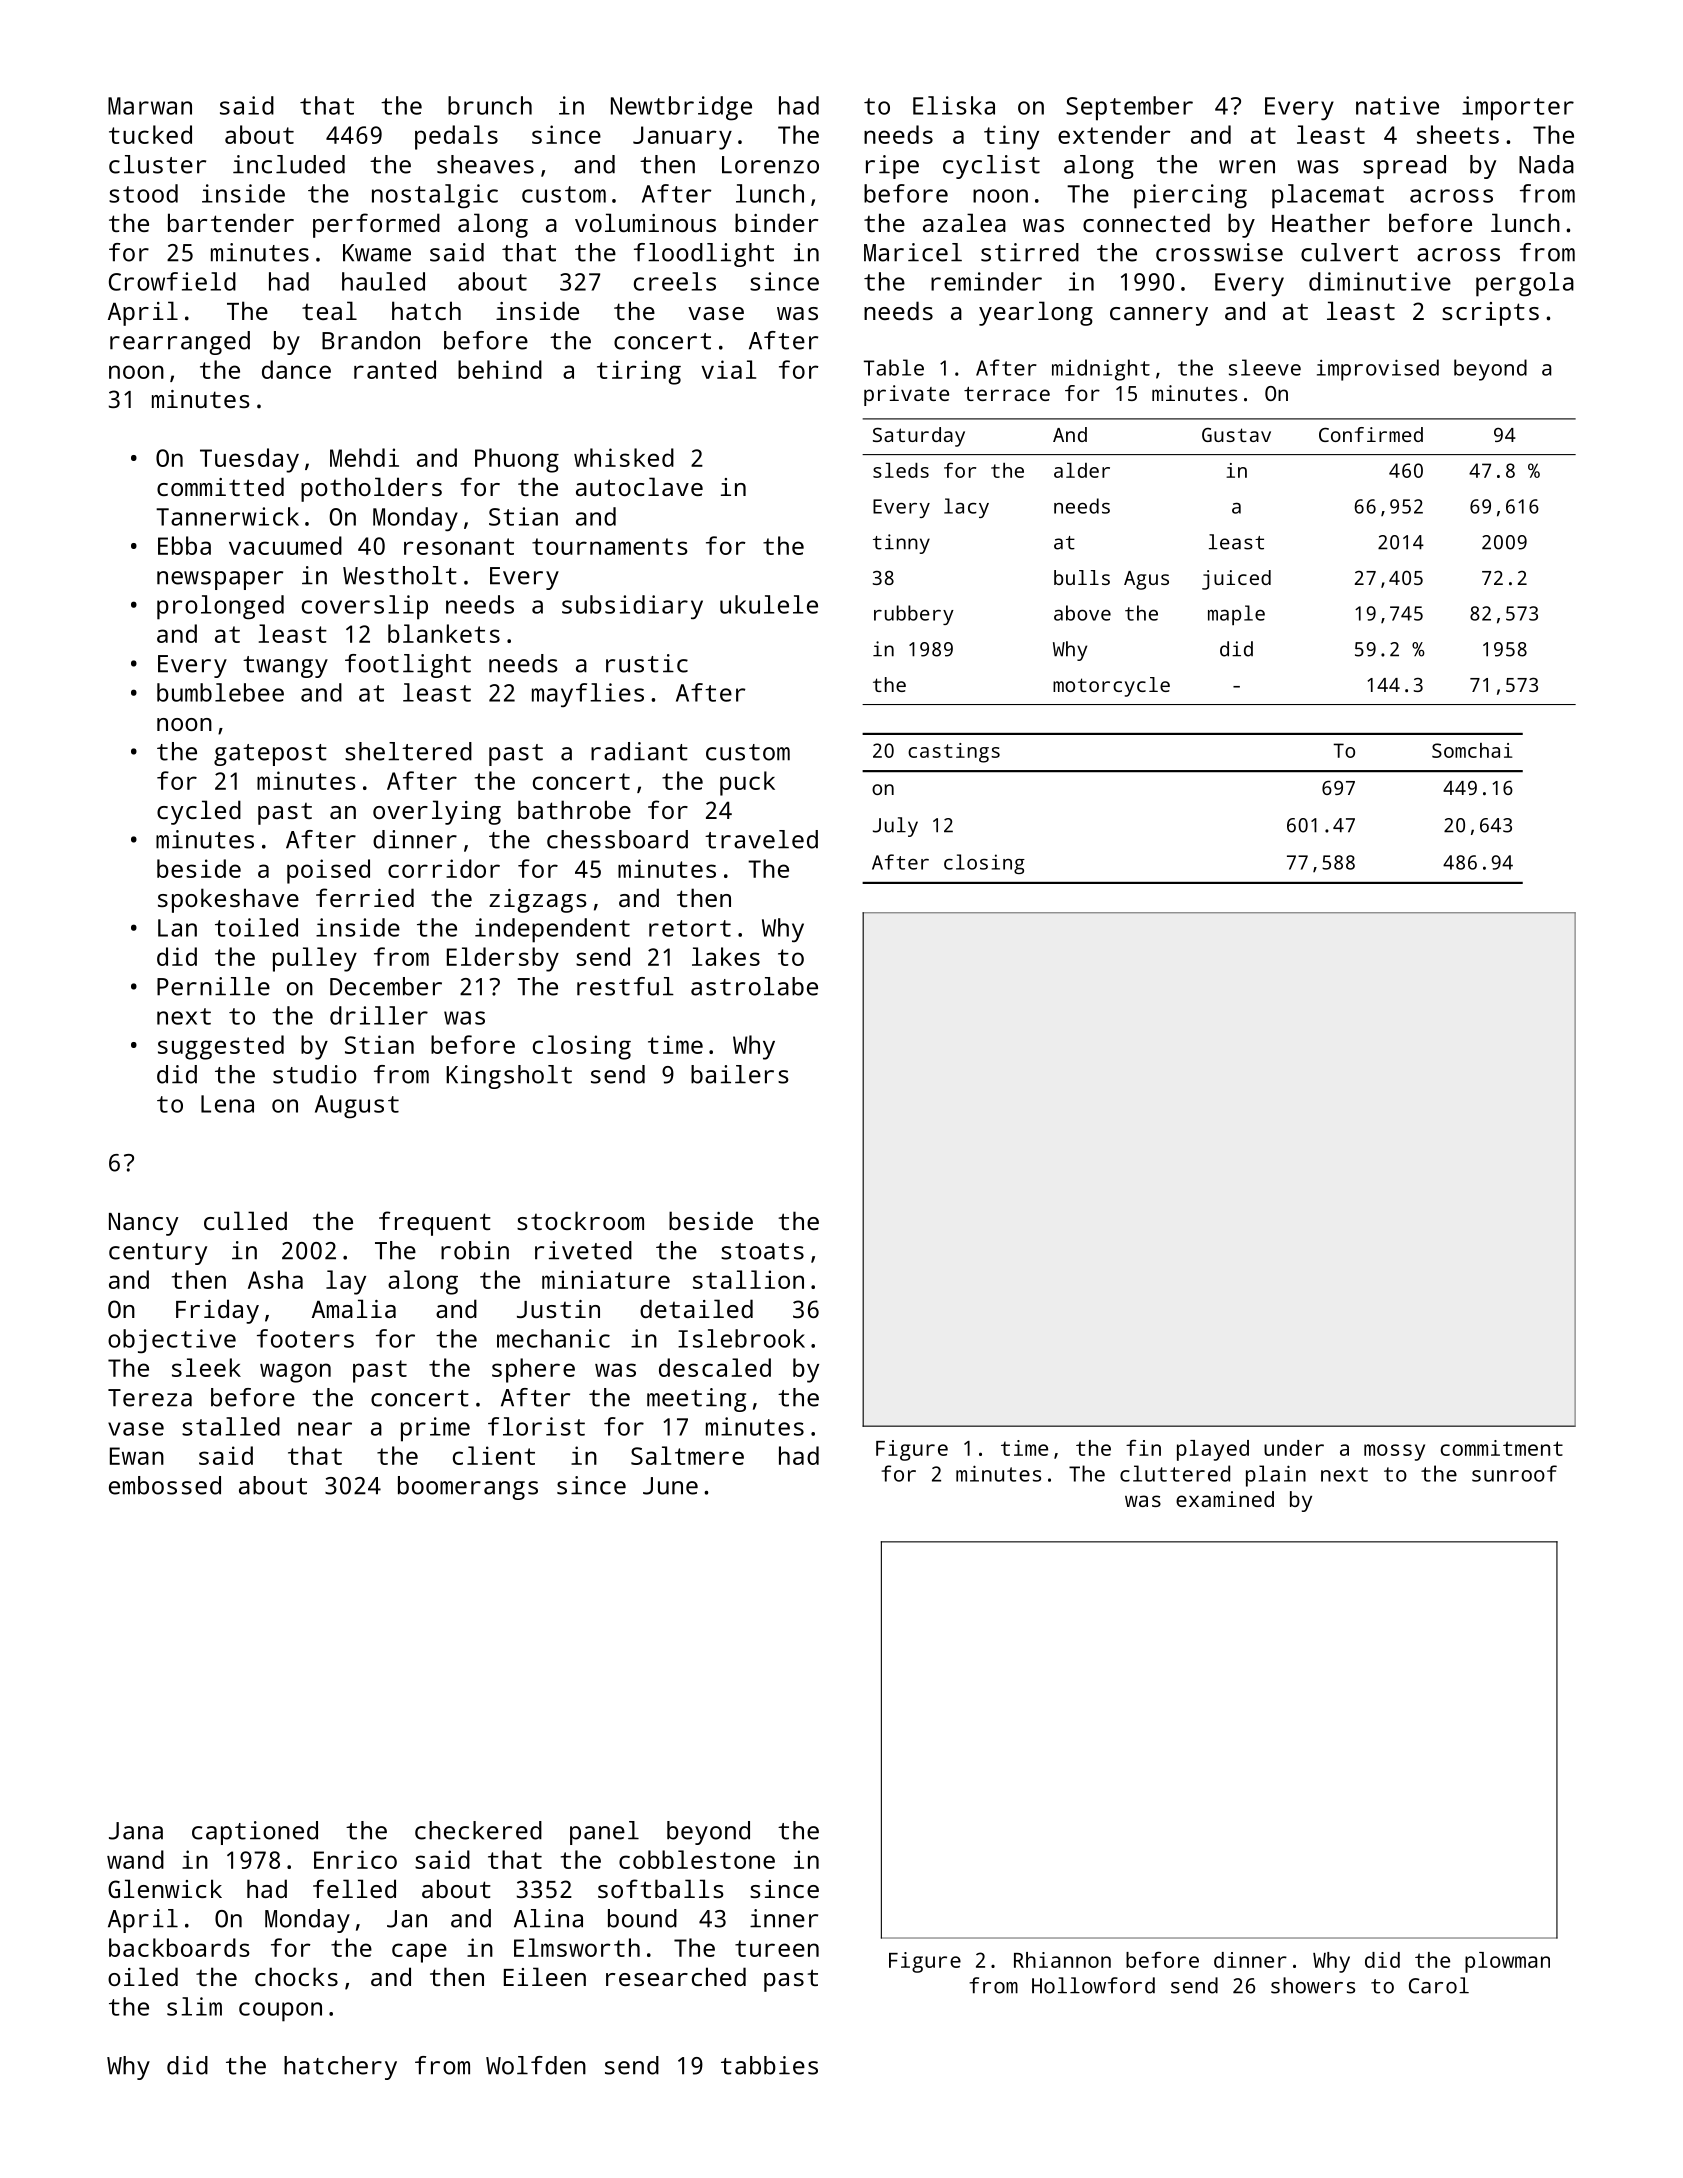 This screenshot has height=2178, width=1683. Describe the element at coordinates (1313, 1985) in the screenshot. I see `showers` at that location.
